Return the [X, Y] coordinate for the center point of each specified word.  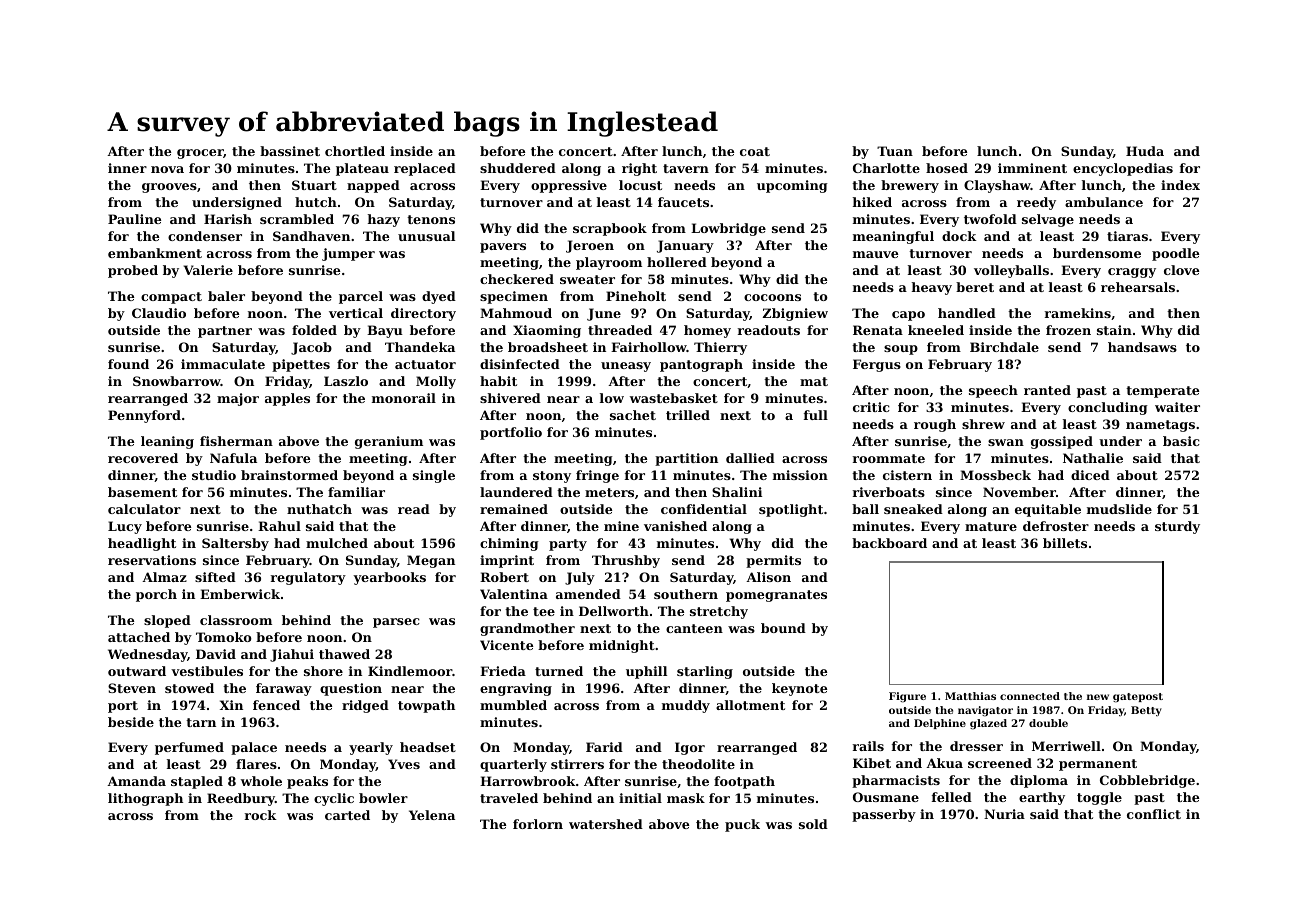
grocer [200, 154]
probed [133, 271]
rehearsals [1138, 287]
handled [967, 313]
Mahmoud [516, 313]
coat [755, 151]
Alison [768, 577]
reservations [152, 560]
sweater [587, 279]
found [128, 364]
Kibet [872, 763]
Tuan [895, 151]
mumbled [513, 705]
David [216, 654]
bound [783, 628]
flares [256, 764]
